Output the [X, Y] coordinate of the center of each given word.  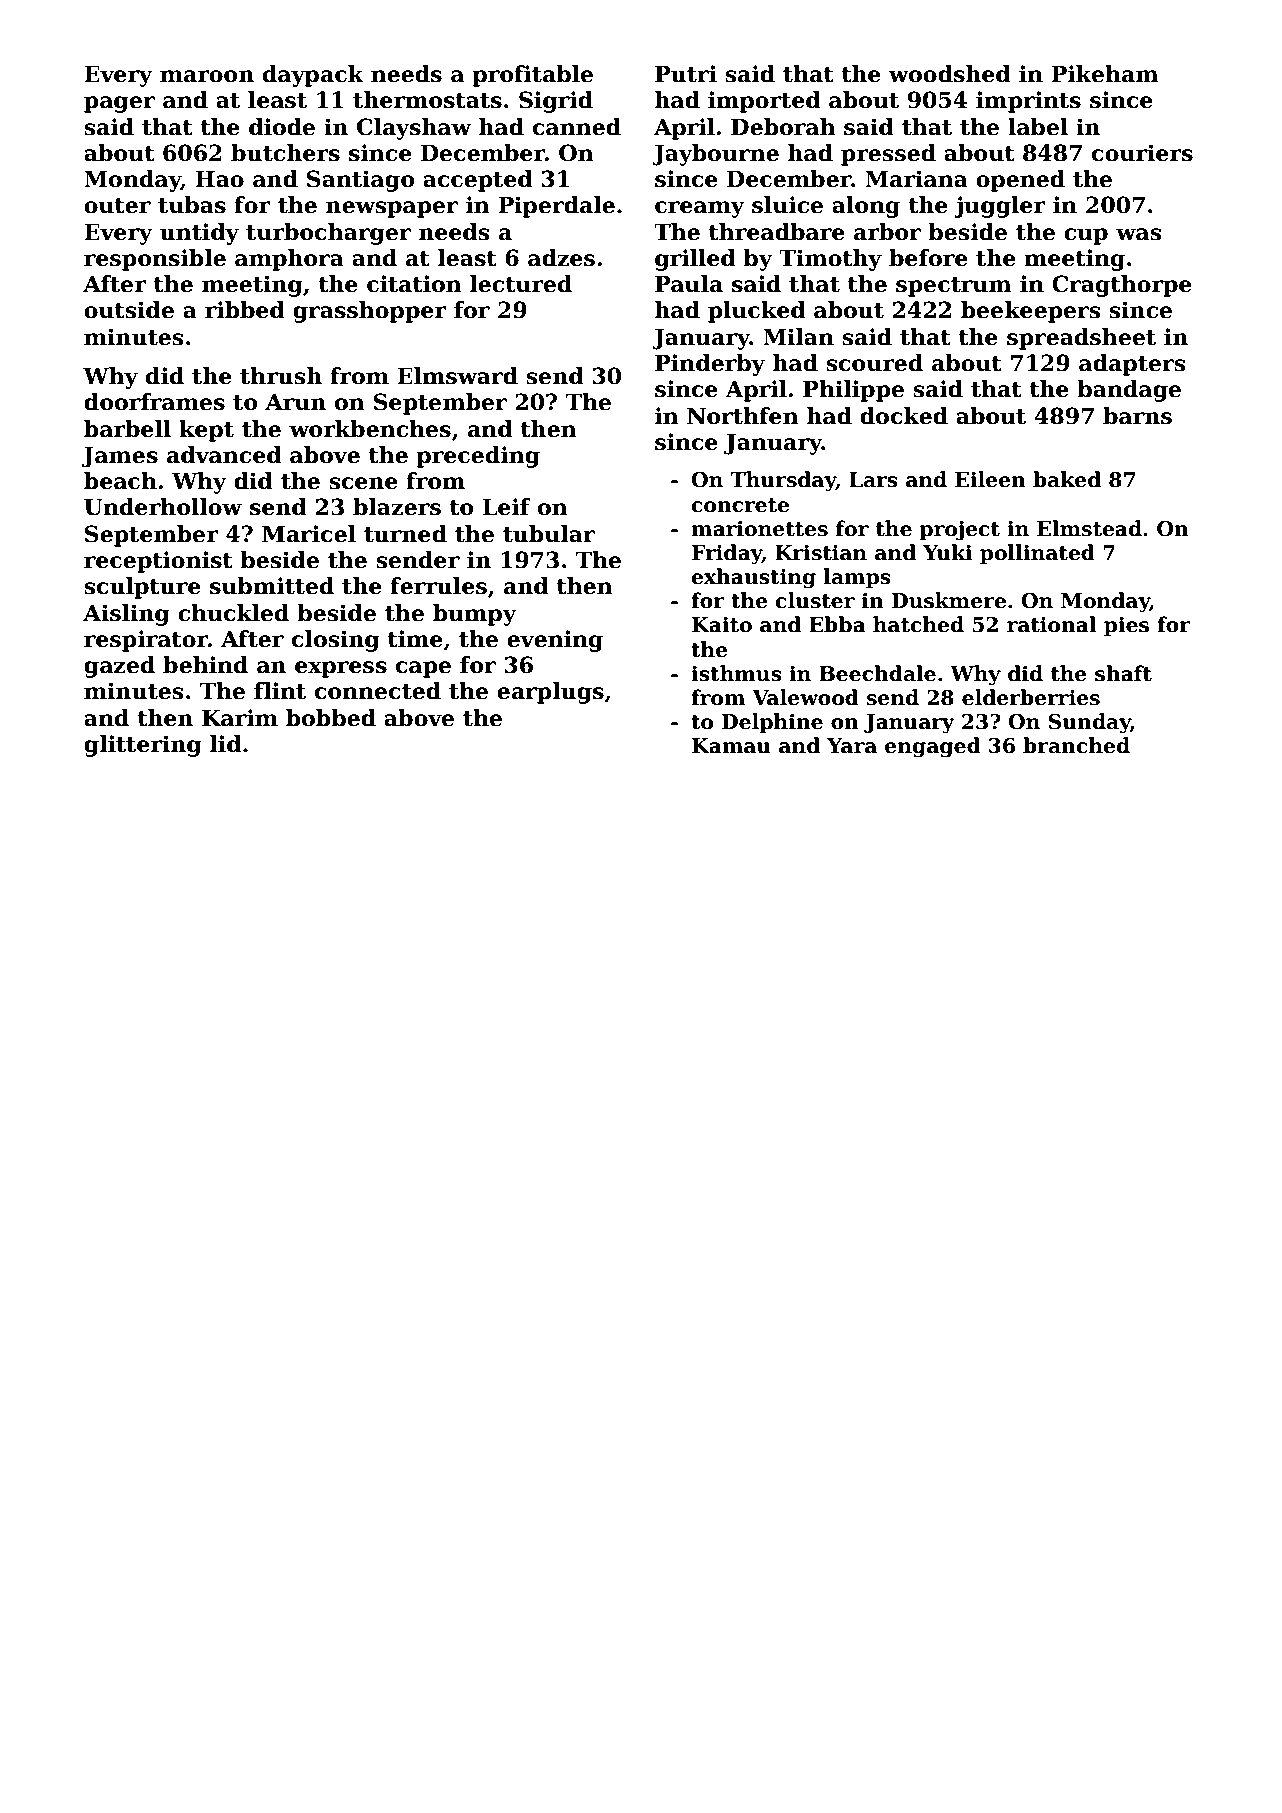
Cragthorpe [1122, 286]
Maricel [309, 534]
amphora [289, 260]
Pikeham [1105, 74]
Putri [686, 74]
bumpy [475, 615]
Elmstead [1089, 528]
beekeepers [1031, 312]
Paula [689, 284]
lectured [521, 284]
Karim [240, 718]
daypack [313, 76]
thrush [281, 376]
